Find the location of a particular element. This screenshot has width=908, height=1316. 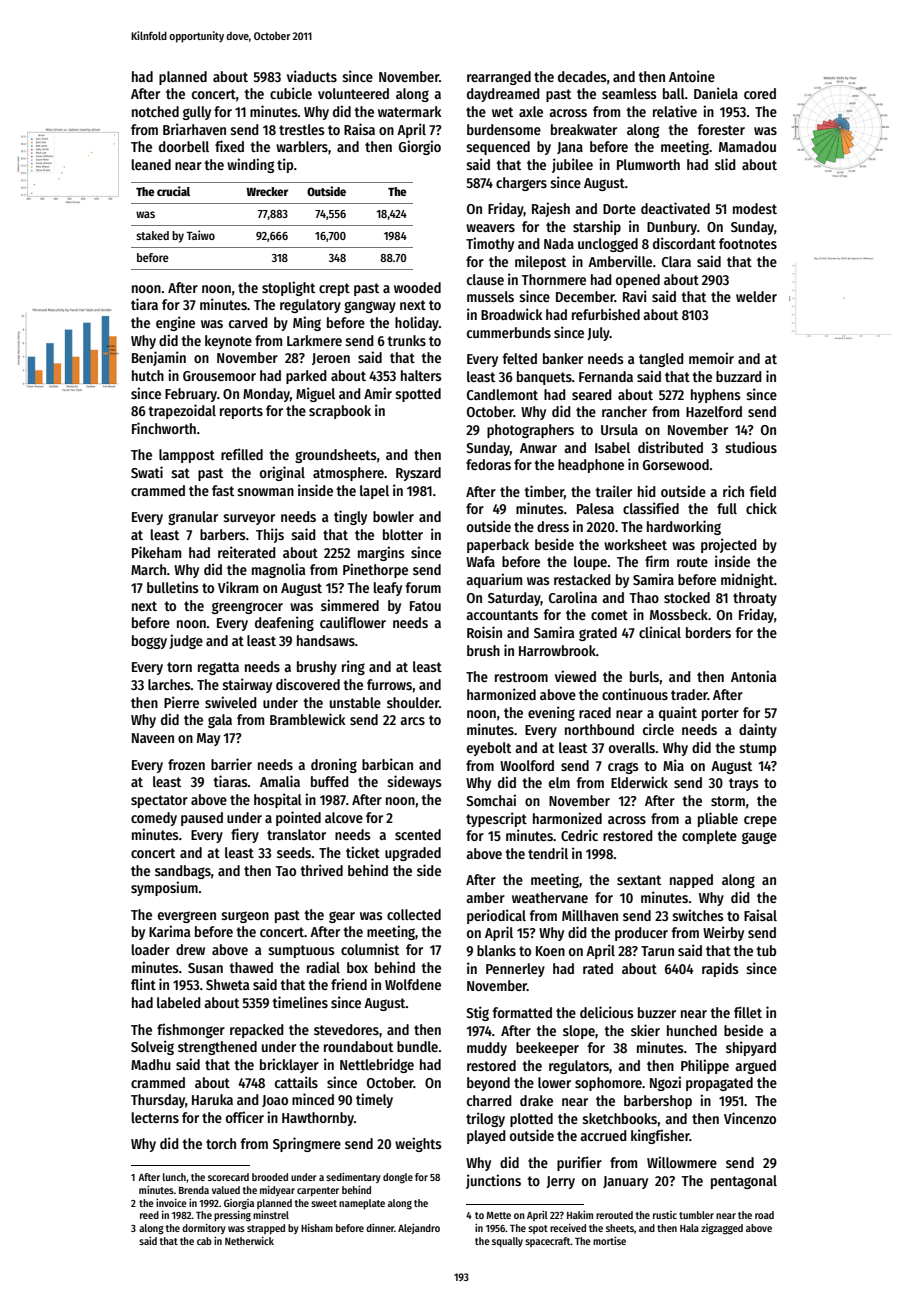

collected is located at coordinates (414, 914).
